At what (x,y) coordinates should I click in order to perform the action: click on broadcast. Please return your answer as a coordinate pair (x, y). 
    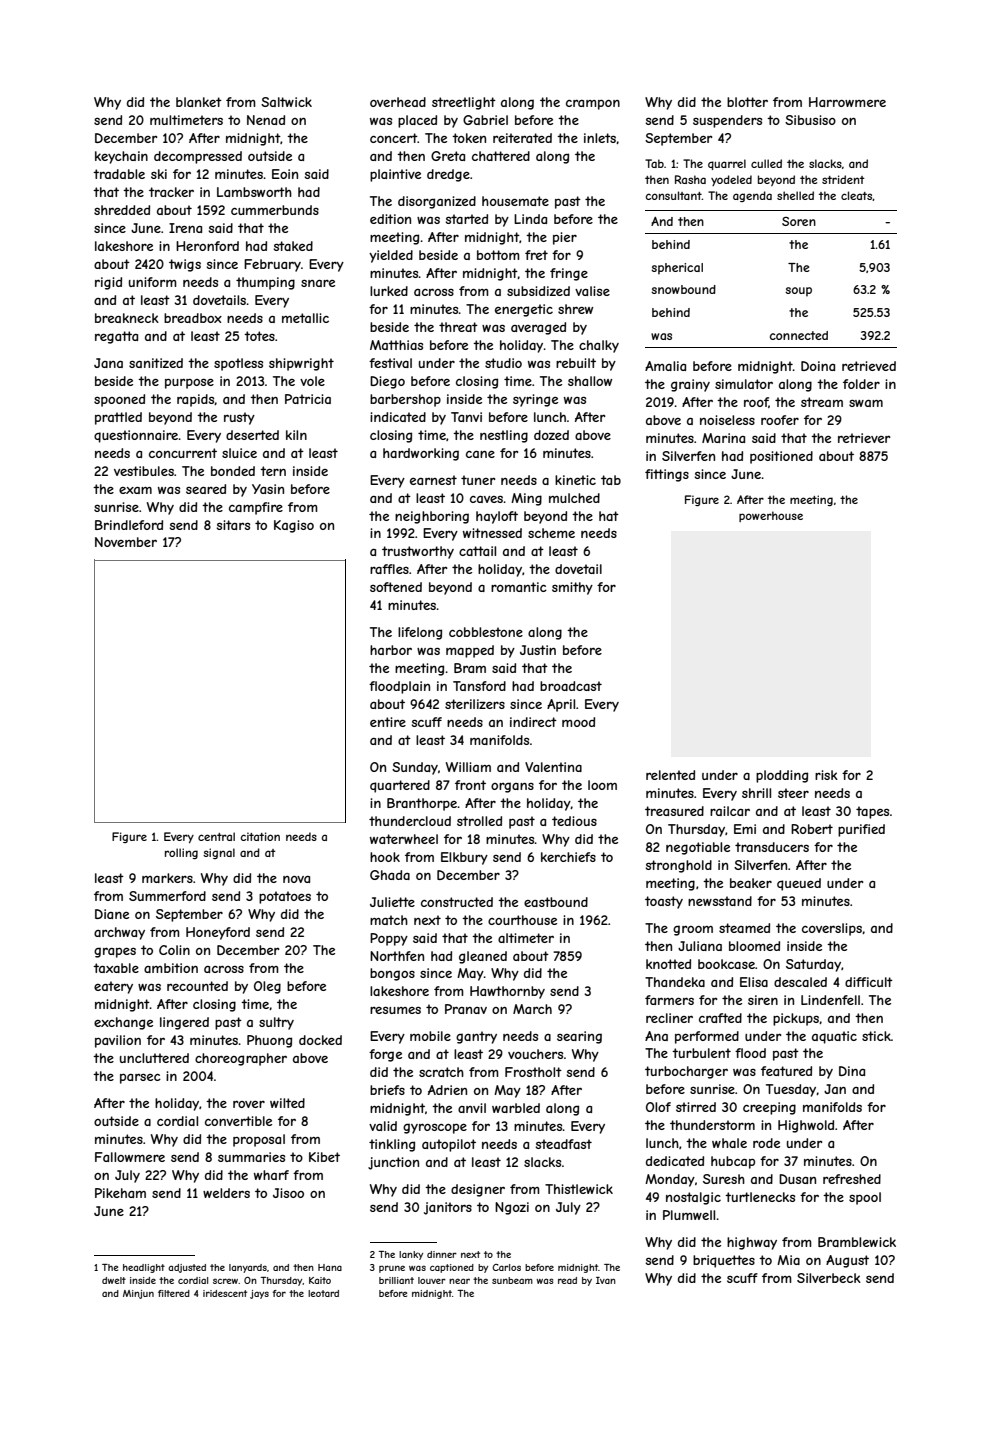
    Looking at the image, I should click on (571, 686).
